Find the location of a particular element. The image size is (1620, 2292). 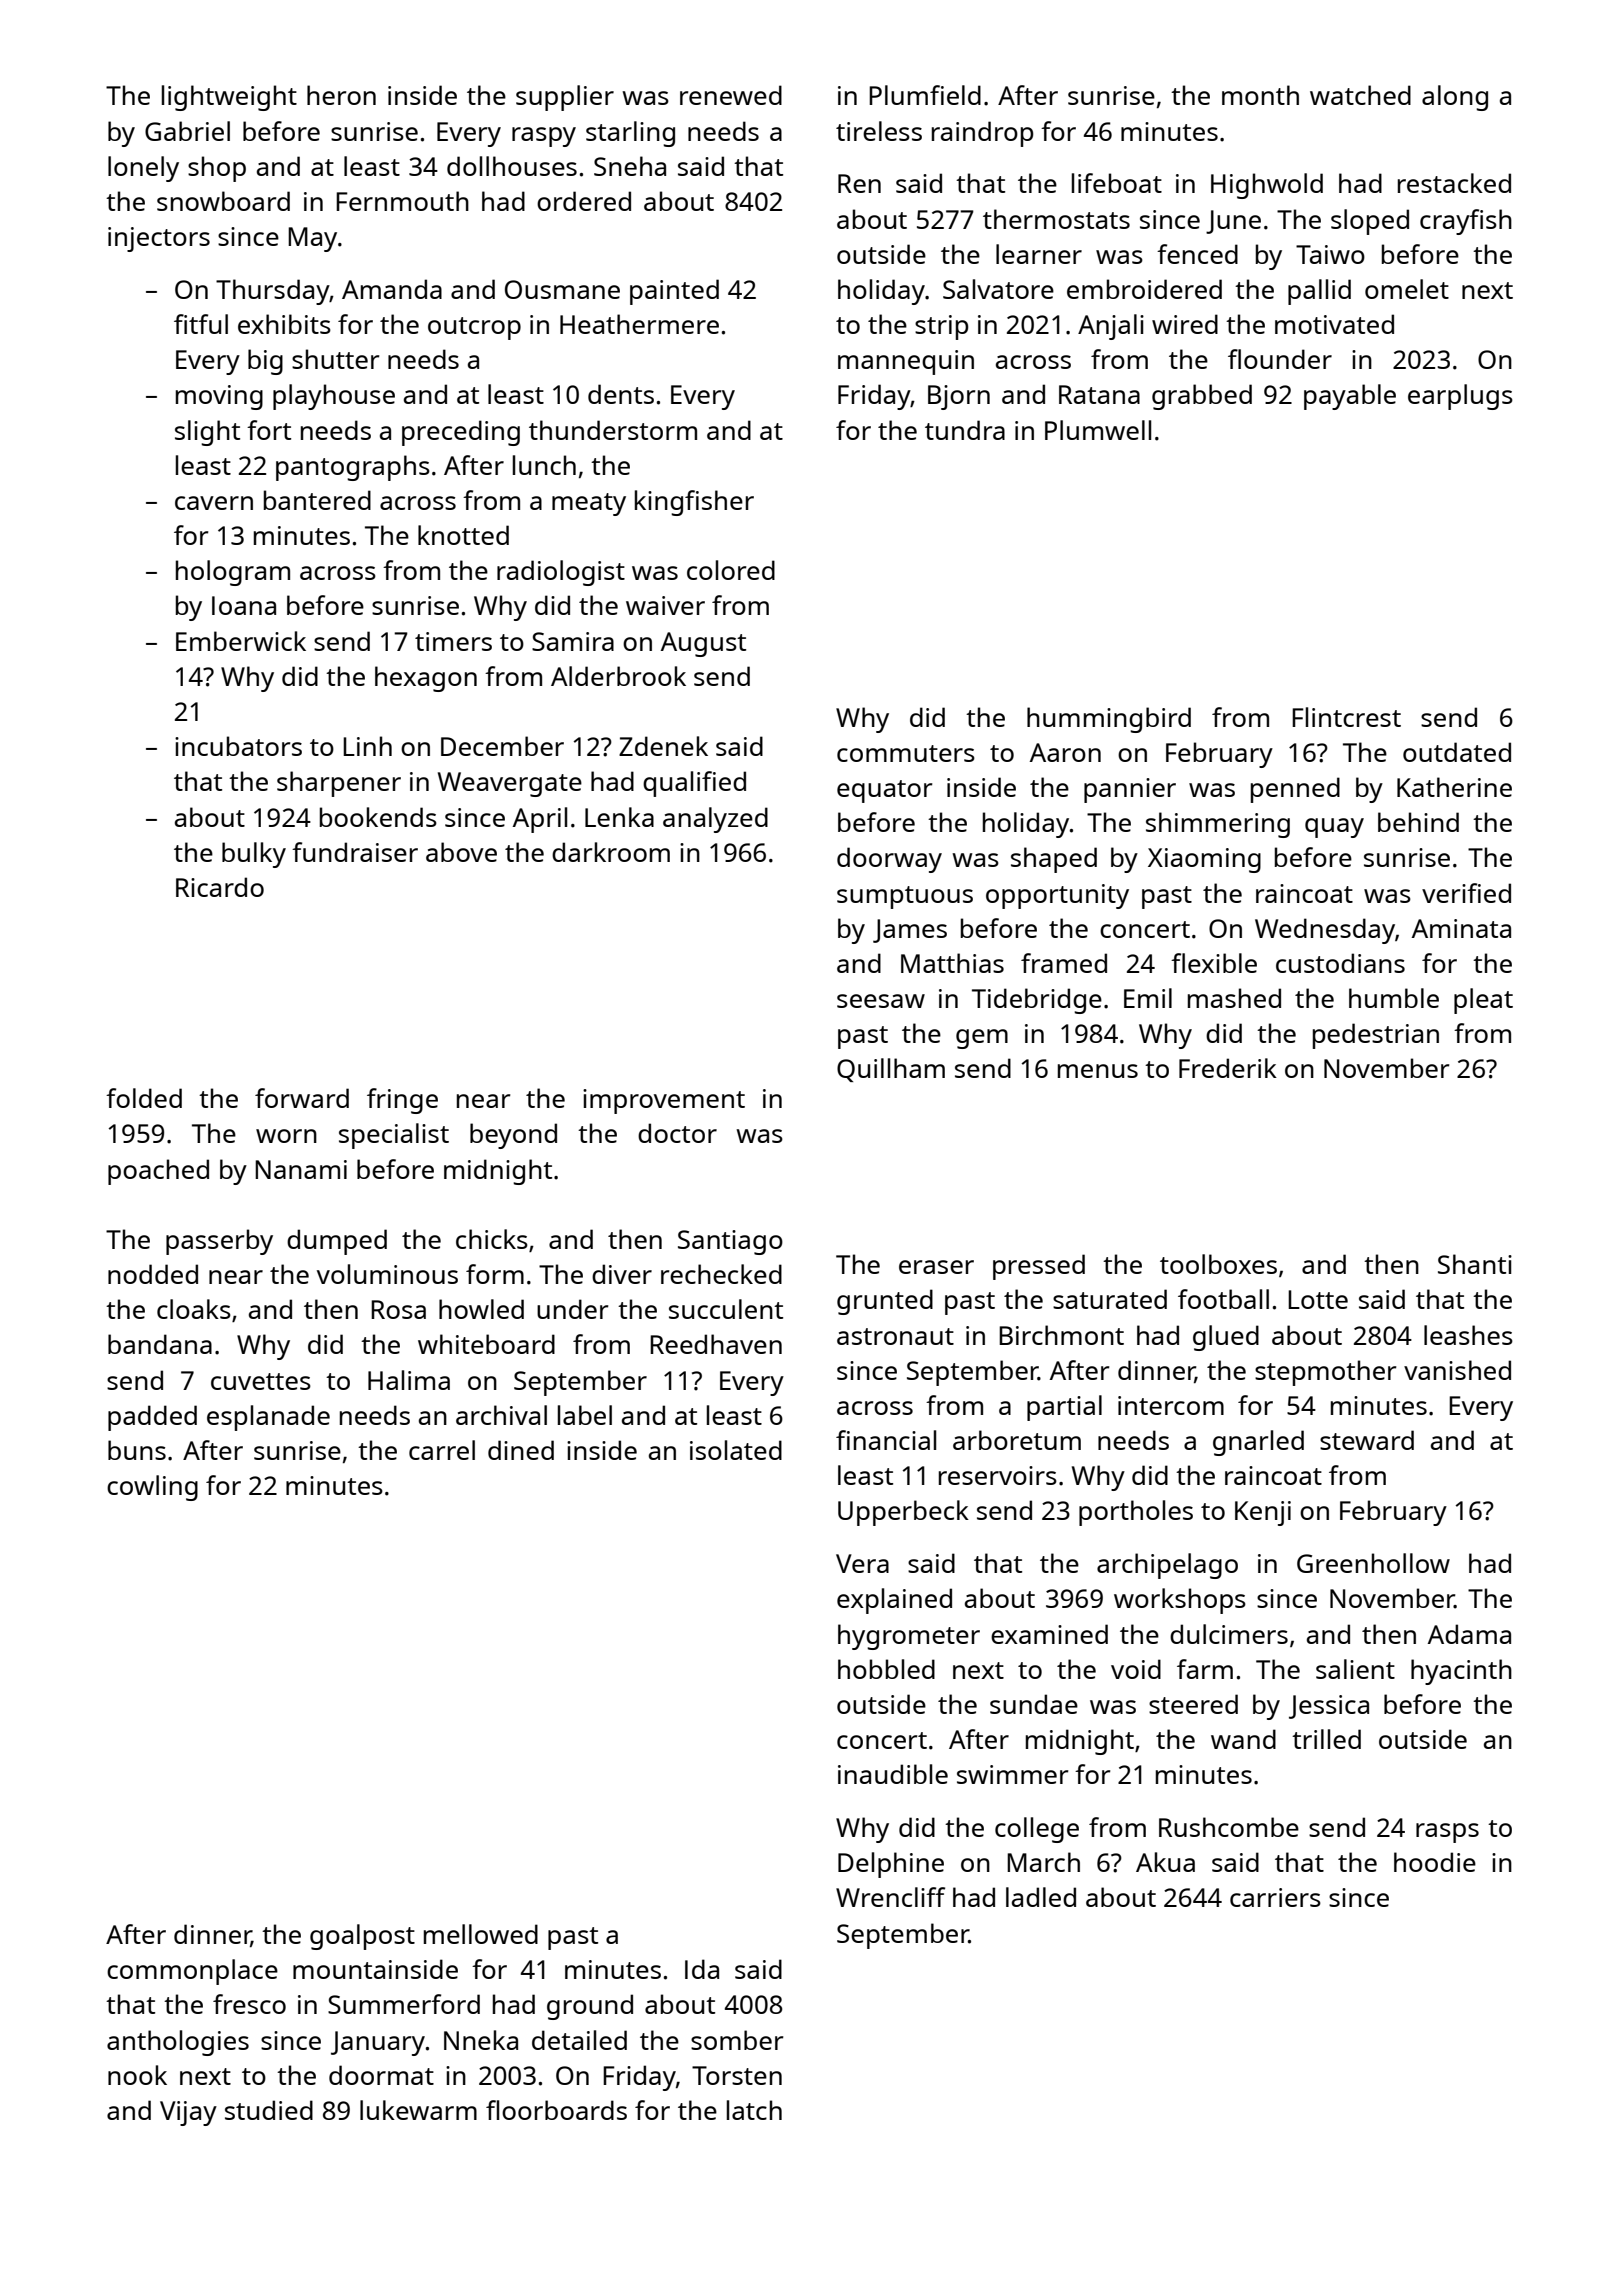

vanished is located at coordinates (1457, 1370).
